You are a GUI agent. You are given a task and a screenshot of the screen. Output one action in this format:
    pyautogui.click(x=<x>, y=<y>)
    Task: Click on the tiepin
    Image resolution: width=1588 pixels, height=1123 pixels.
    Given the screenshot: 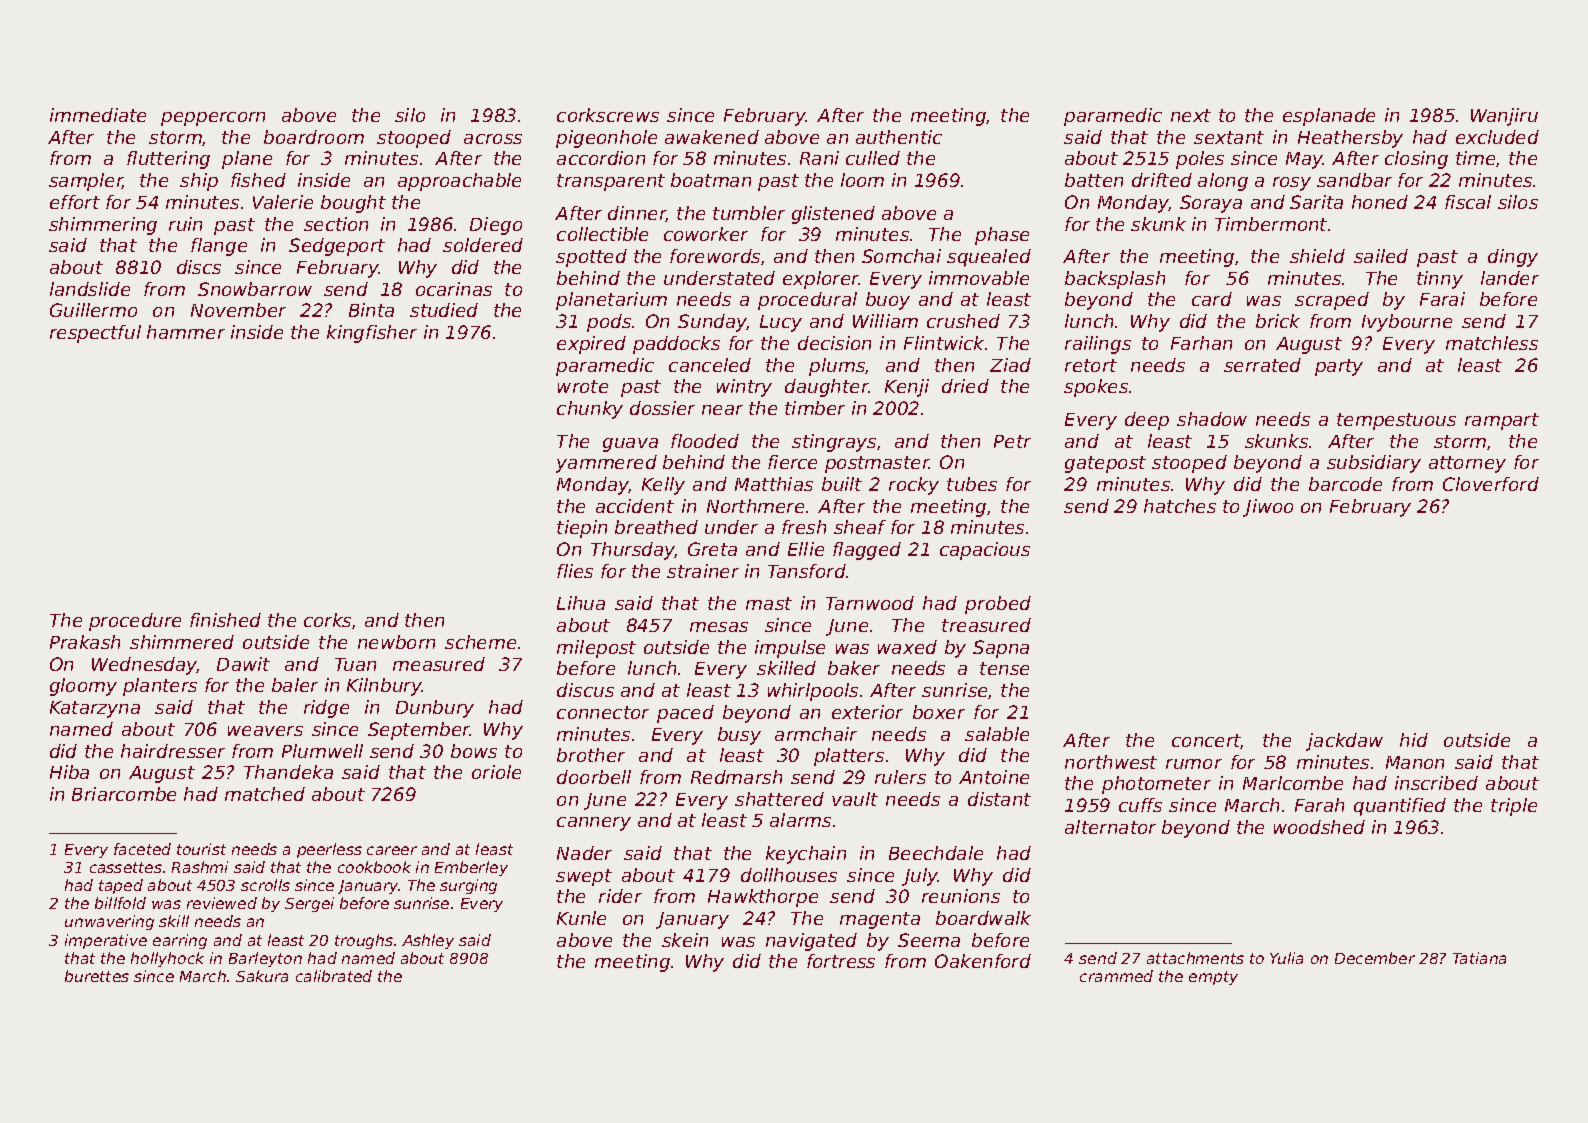 What is the action you would take?
    pyautogui.click(x=582, y=529)
